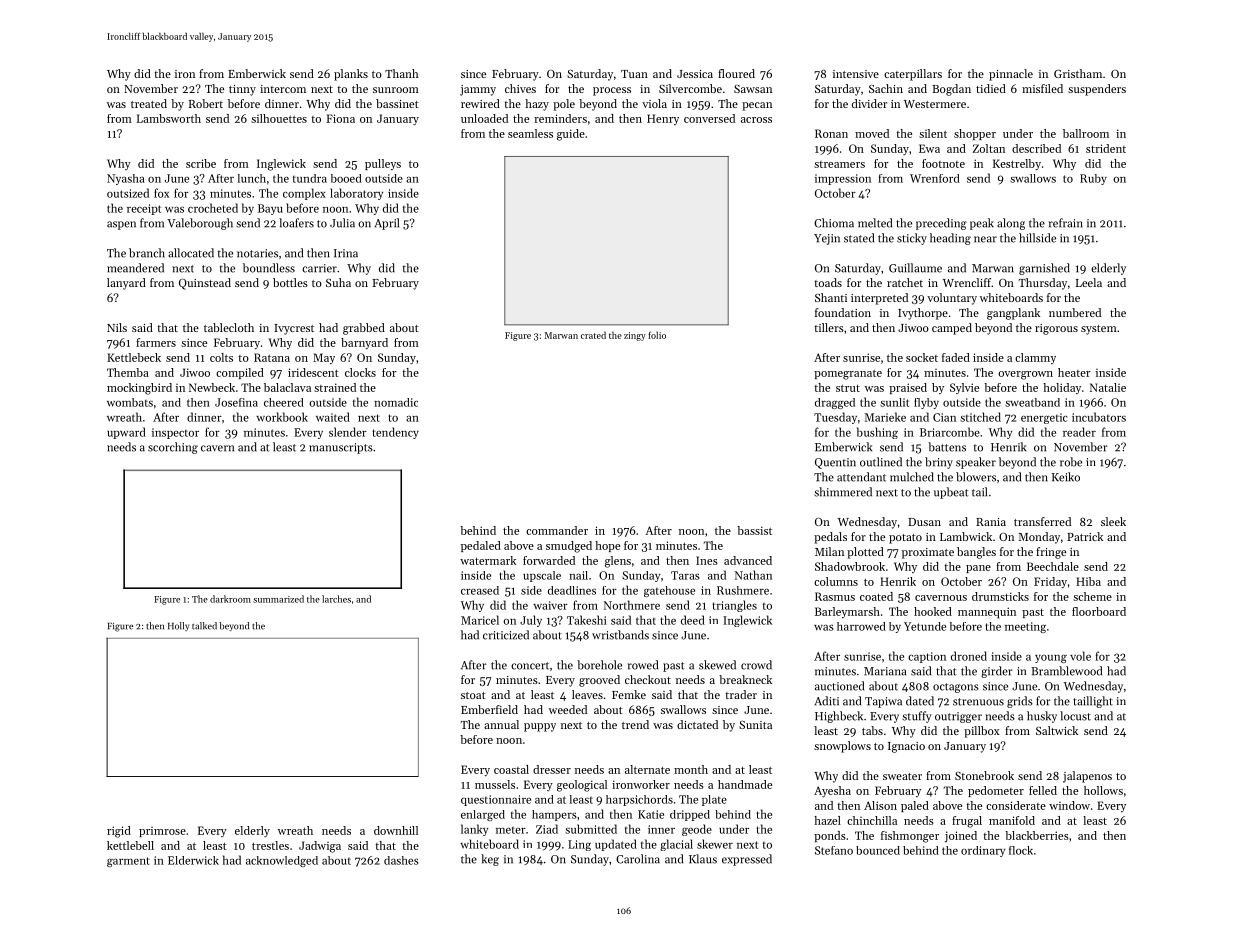 Image resolution: width=1233 pixels, height=952 pixels. I want to click on lunch, so click(252, 178).
